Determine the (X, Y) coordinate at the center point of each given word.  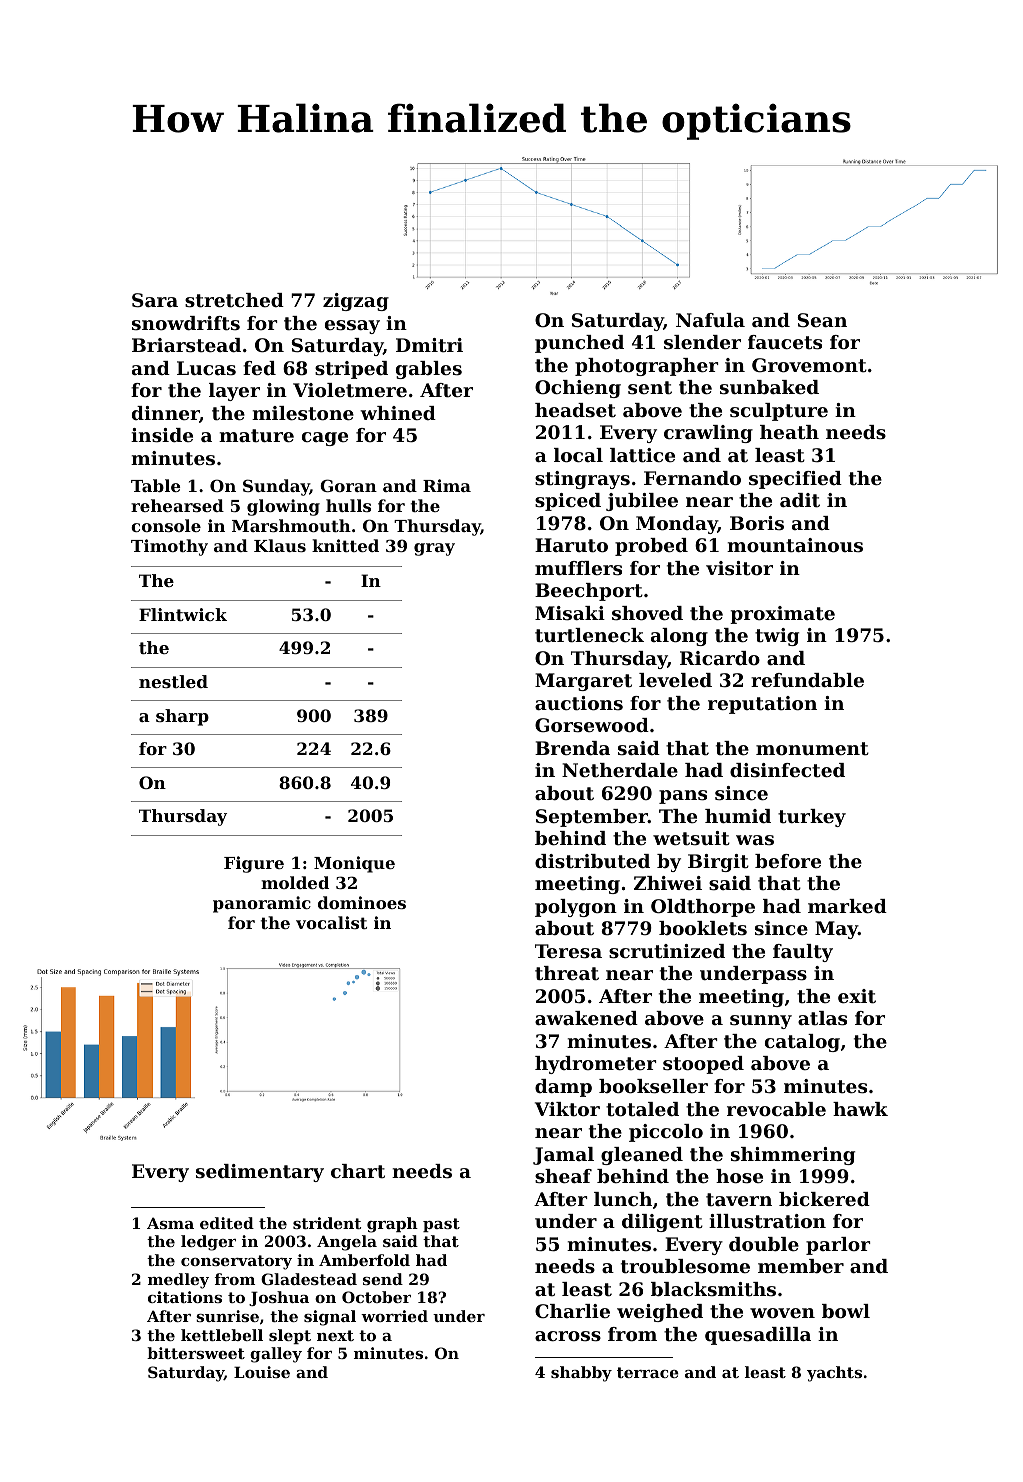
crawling (708, 434)
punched (579, 344)
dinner (166, 414)
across (568, 1336)
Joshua (279, 1298)
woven (782, 1313)
